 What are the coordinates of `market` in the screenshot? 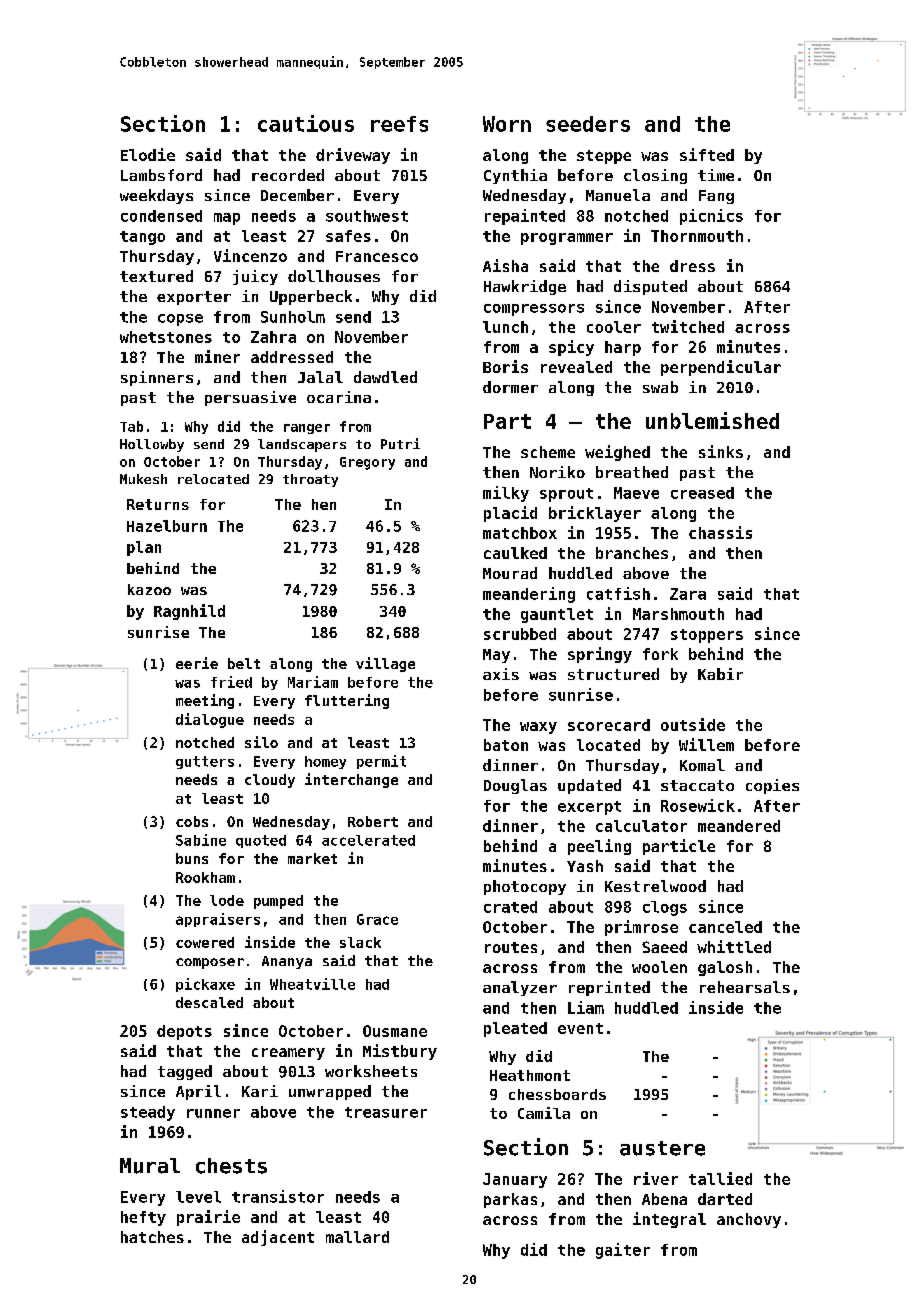 It's located at (312, 858).
